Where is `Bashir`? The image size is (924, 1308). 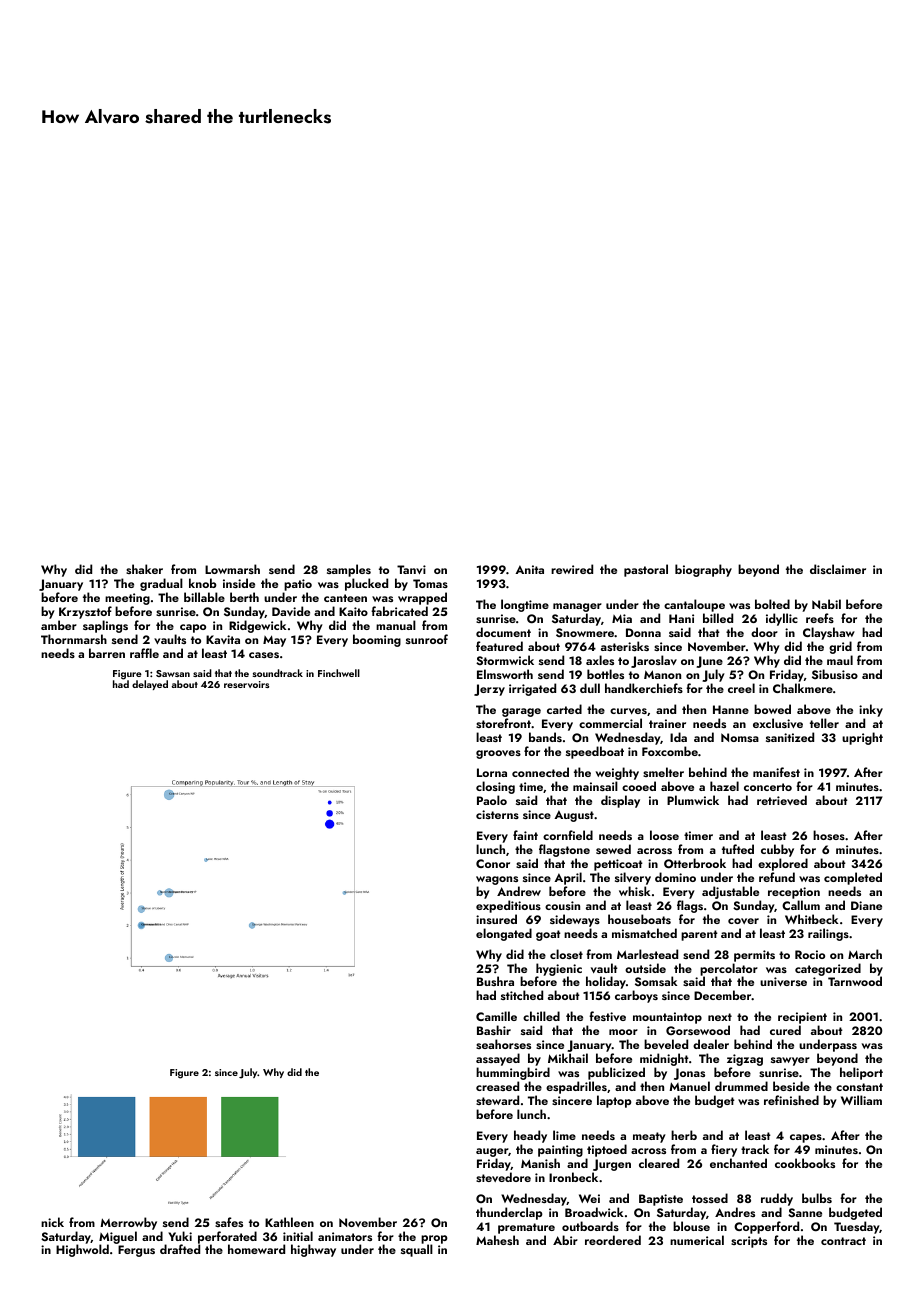 Bashir is located at coordinates (494, 1030).
